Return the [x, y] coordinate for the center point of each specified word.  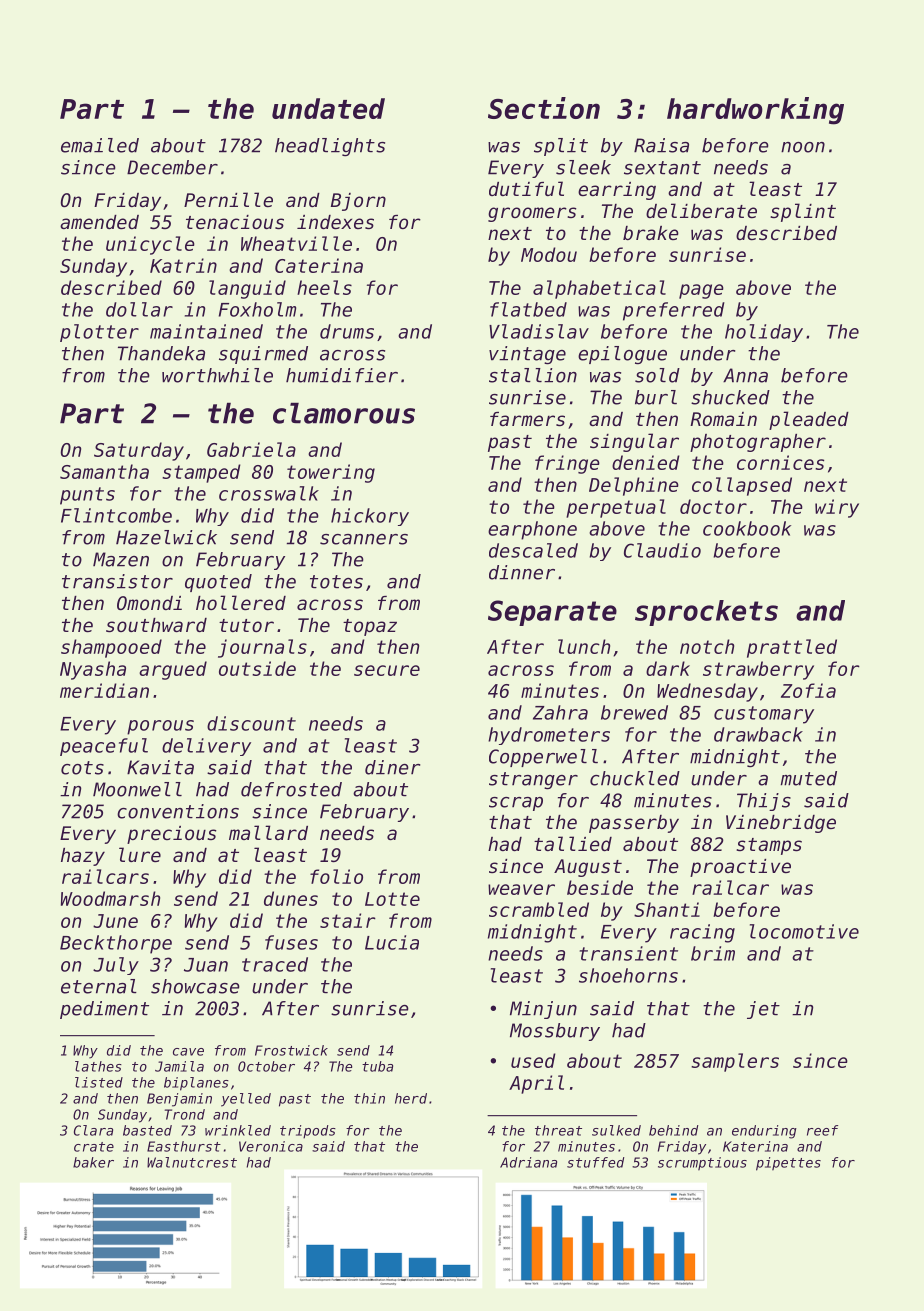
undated [328, 108]
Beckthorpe [116, 944]
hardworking [755, 111]
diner [392, 767]
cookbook [747, 528]
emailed [100, 145]
